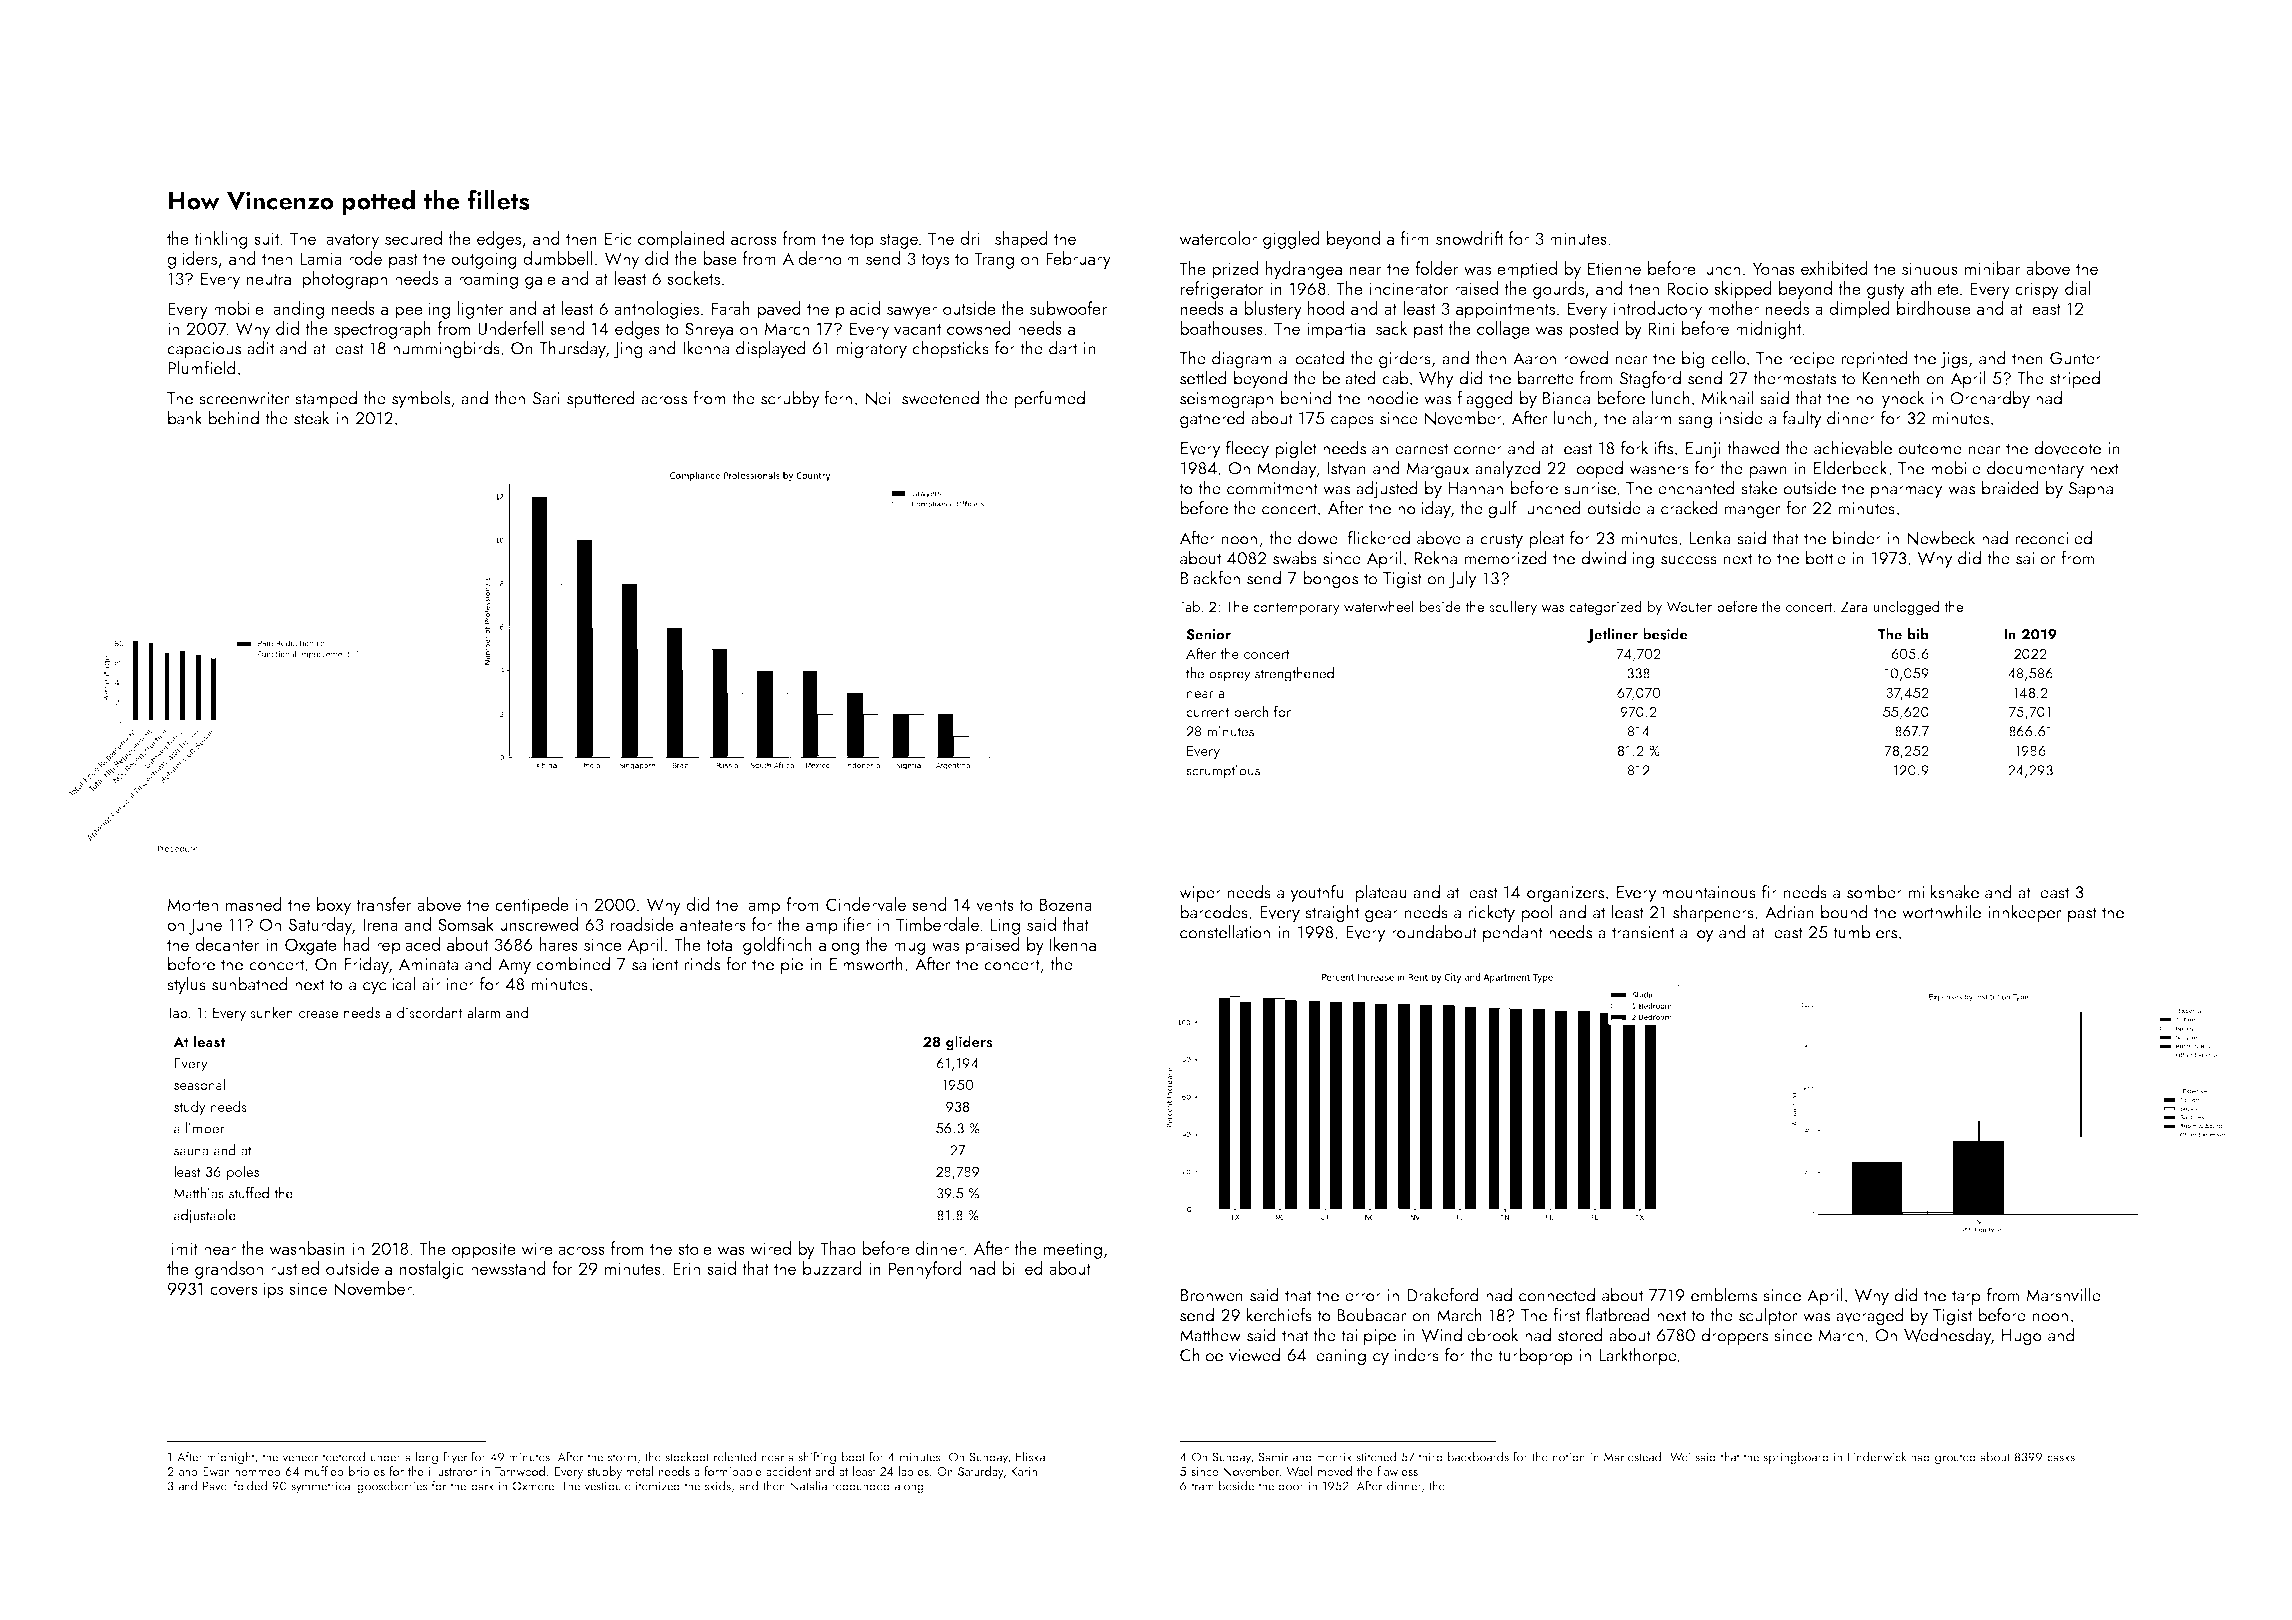 The height and width of the image is (1620, 2292). What do you see at coordinates (1865, 931) in the image?
I see `tumblers` at bounding box center [1865, 931].
